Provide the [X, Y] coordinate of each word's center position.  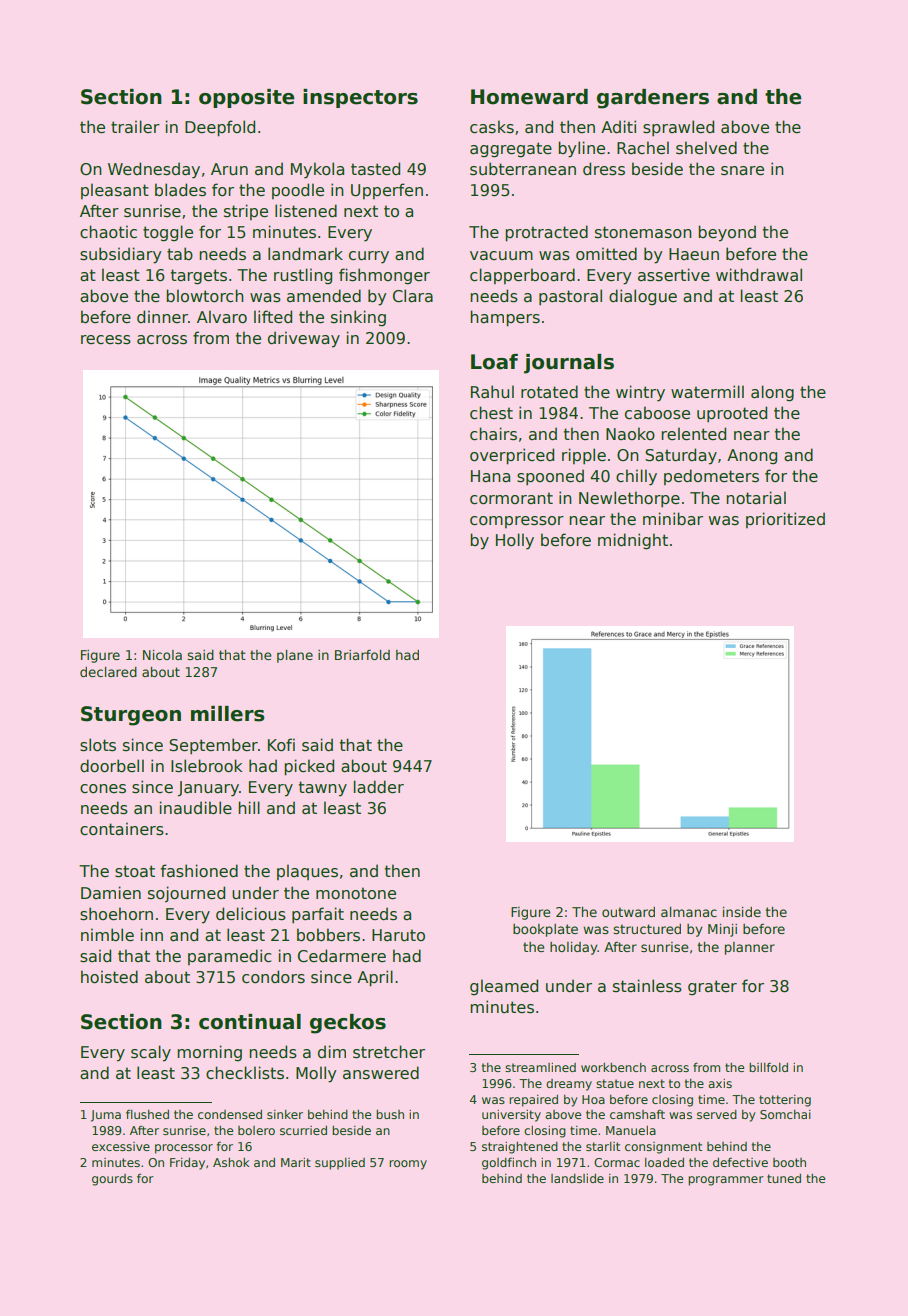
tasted [375, 169]
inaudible [196, 807]
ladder [379, 787]
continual [250, 1022]
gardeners [653, 99]
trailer [135, 126]
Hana [490, 476]
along [772, 393]
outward [628, 912]
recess [106, 340]
